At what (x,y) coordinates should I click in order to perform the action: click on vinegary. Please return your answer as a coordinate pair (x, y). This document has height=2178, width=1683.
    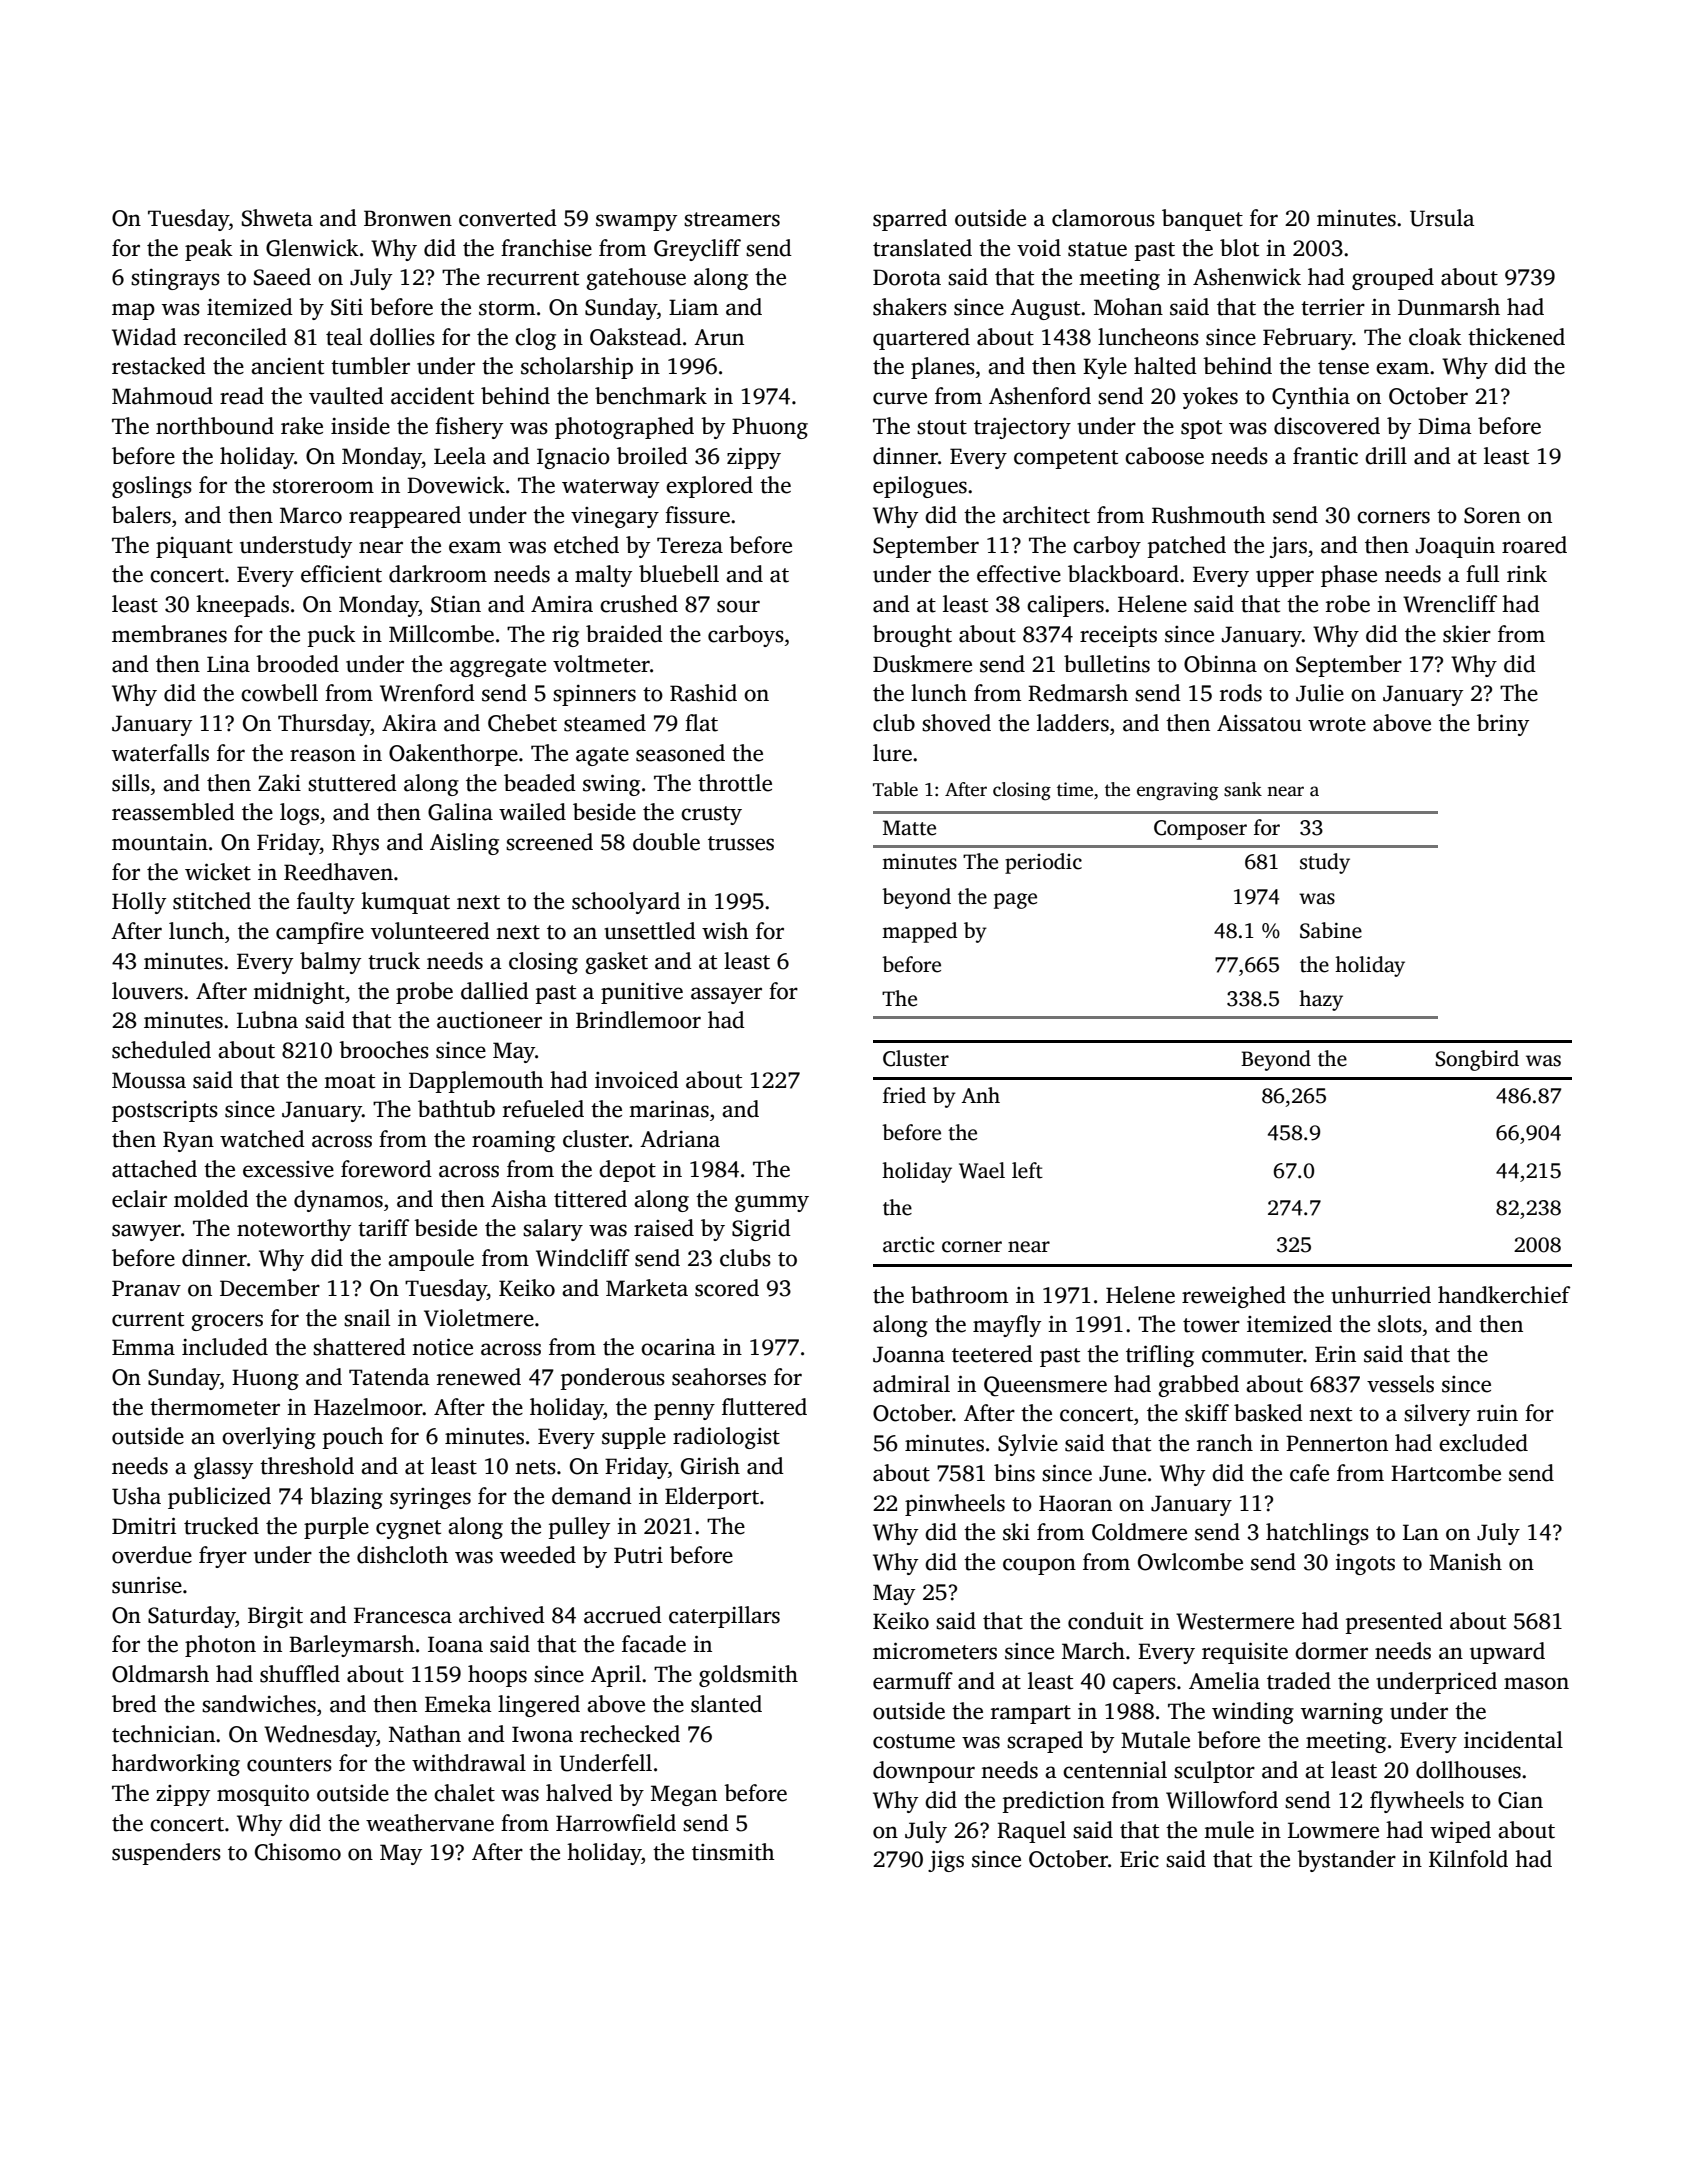
    Looking at the image, I should click on (615, 517).
